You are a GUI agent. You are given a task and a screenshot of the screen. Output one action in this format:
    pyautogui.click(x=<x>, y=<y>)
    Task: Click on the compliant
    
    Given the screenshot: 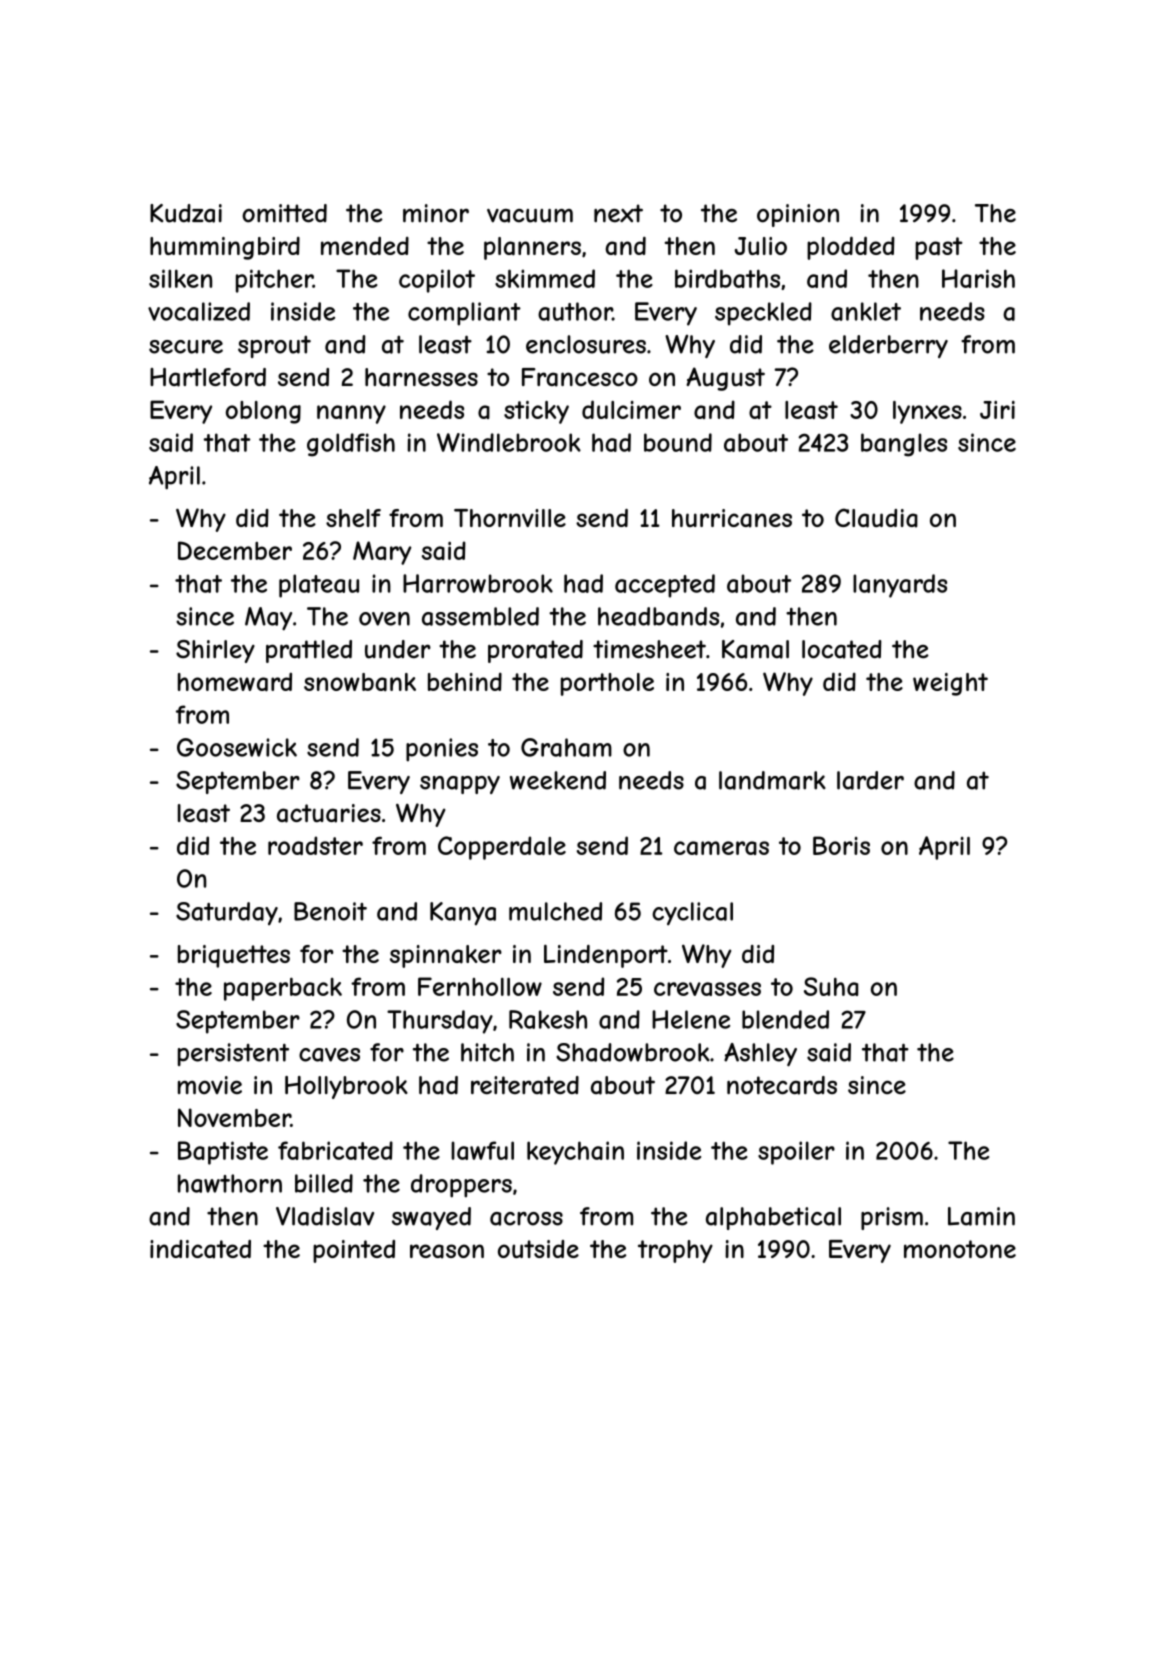 What is the action you would take?
    pyautogui.click(x=464, y=314)
